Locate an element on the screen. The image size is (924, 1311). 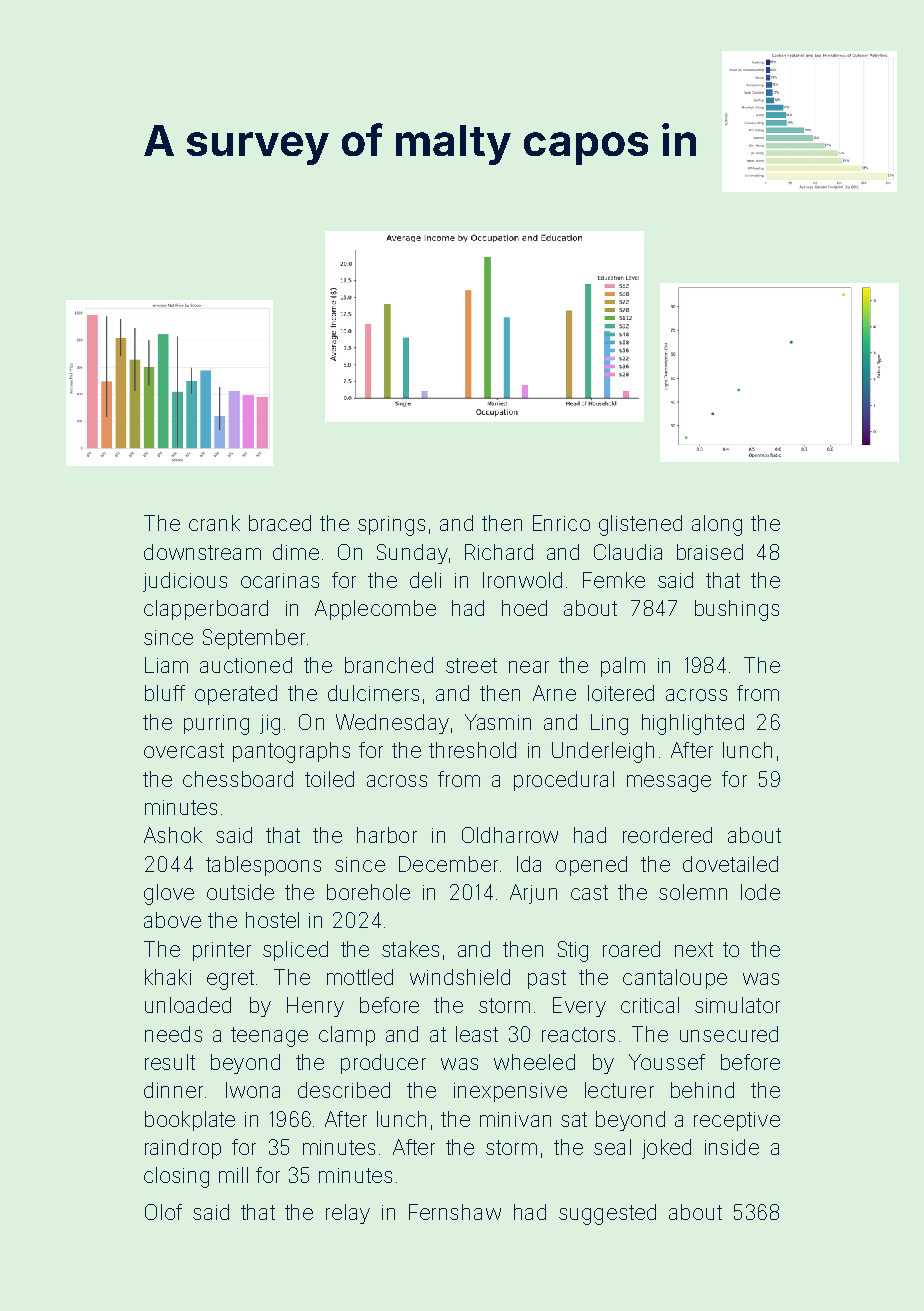
Femke is located at coordinates (614, 580).
